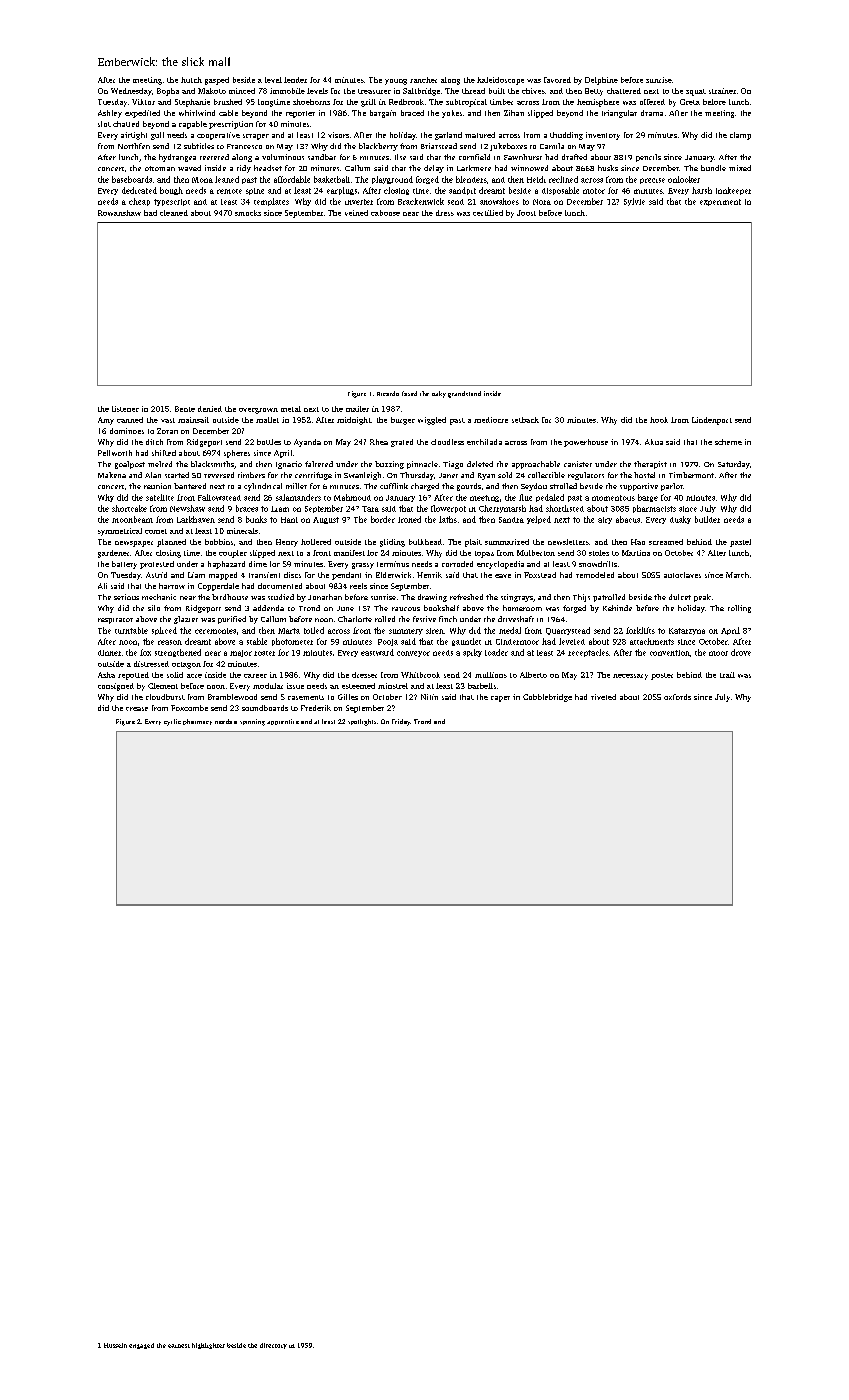  Describe the element at coordinates (727, 675) in the screenshot. I see `trail` at that location.
